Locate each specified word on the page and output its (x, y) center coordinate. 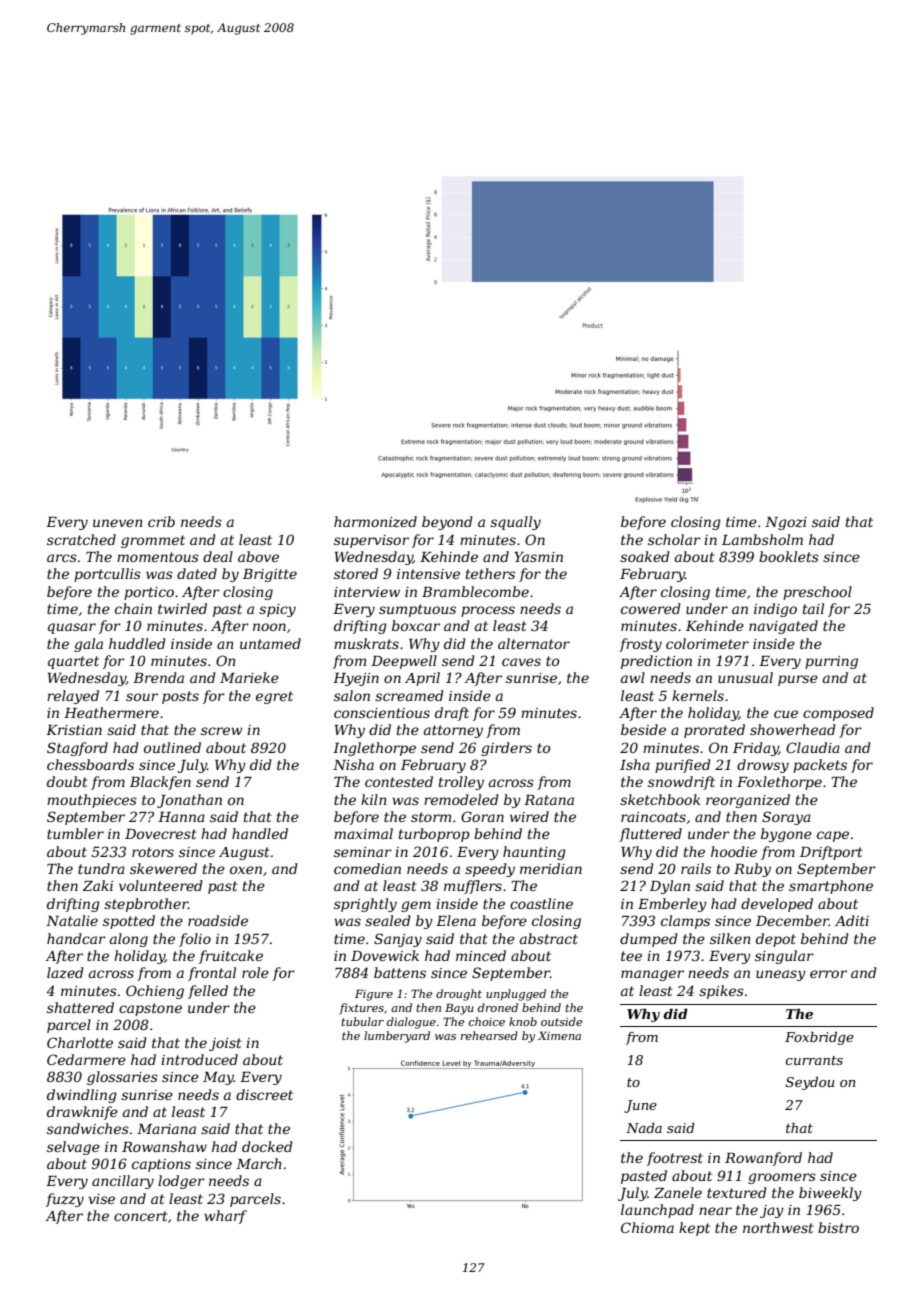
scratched (81, 539)
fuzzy (65, 1200)
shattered (80, 1007)
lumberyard (397, 1037)
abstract (549, 938)
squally (515, 523)
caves (521, 662)
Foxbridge (819, 1038)
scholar (674, 539)
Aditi (852, 920)
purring (831, 662)
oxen (246, 870)
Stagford (77, 749)
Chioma (647, 1227)
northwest (778, 1227)
